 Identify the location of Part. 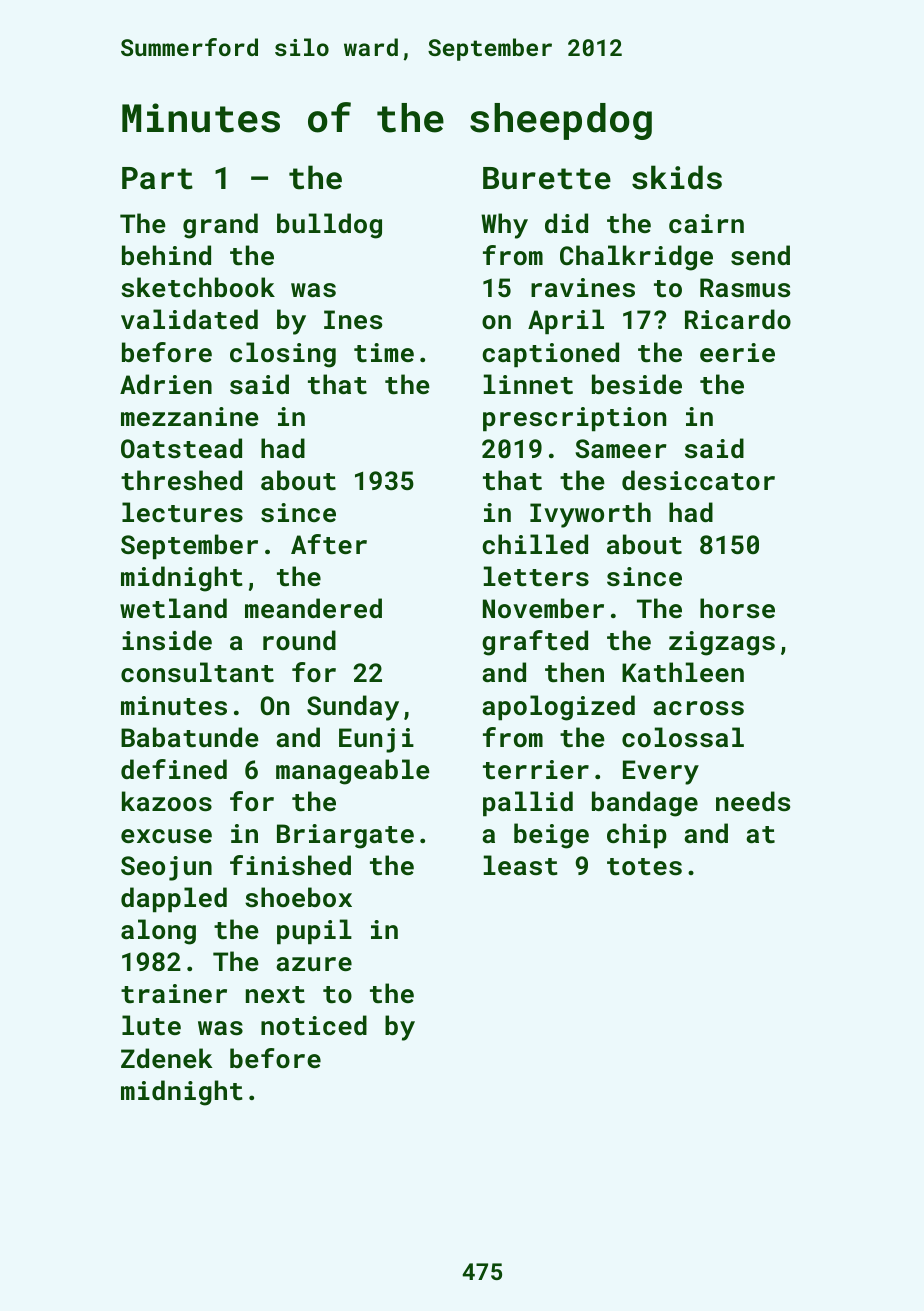
(157, 178).
